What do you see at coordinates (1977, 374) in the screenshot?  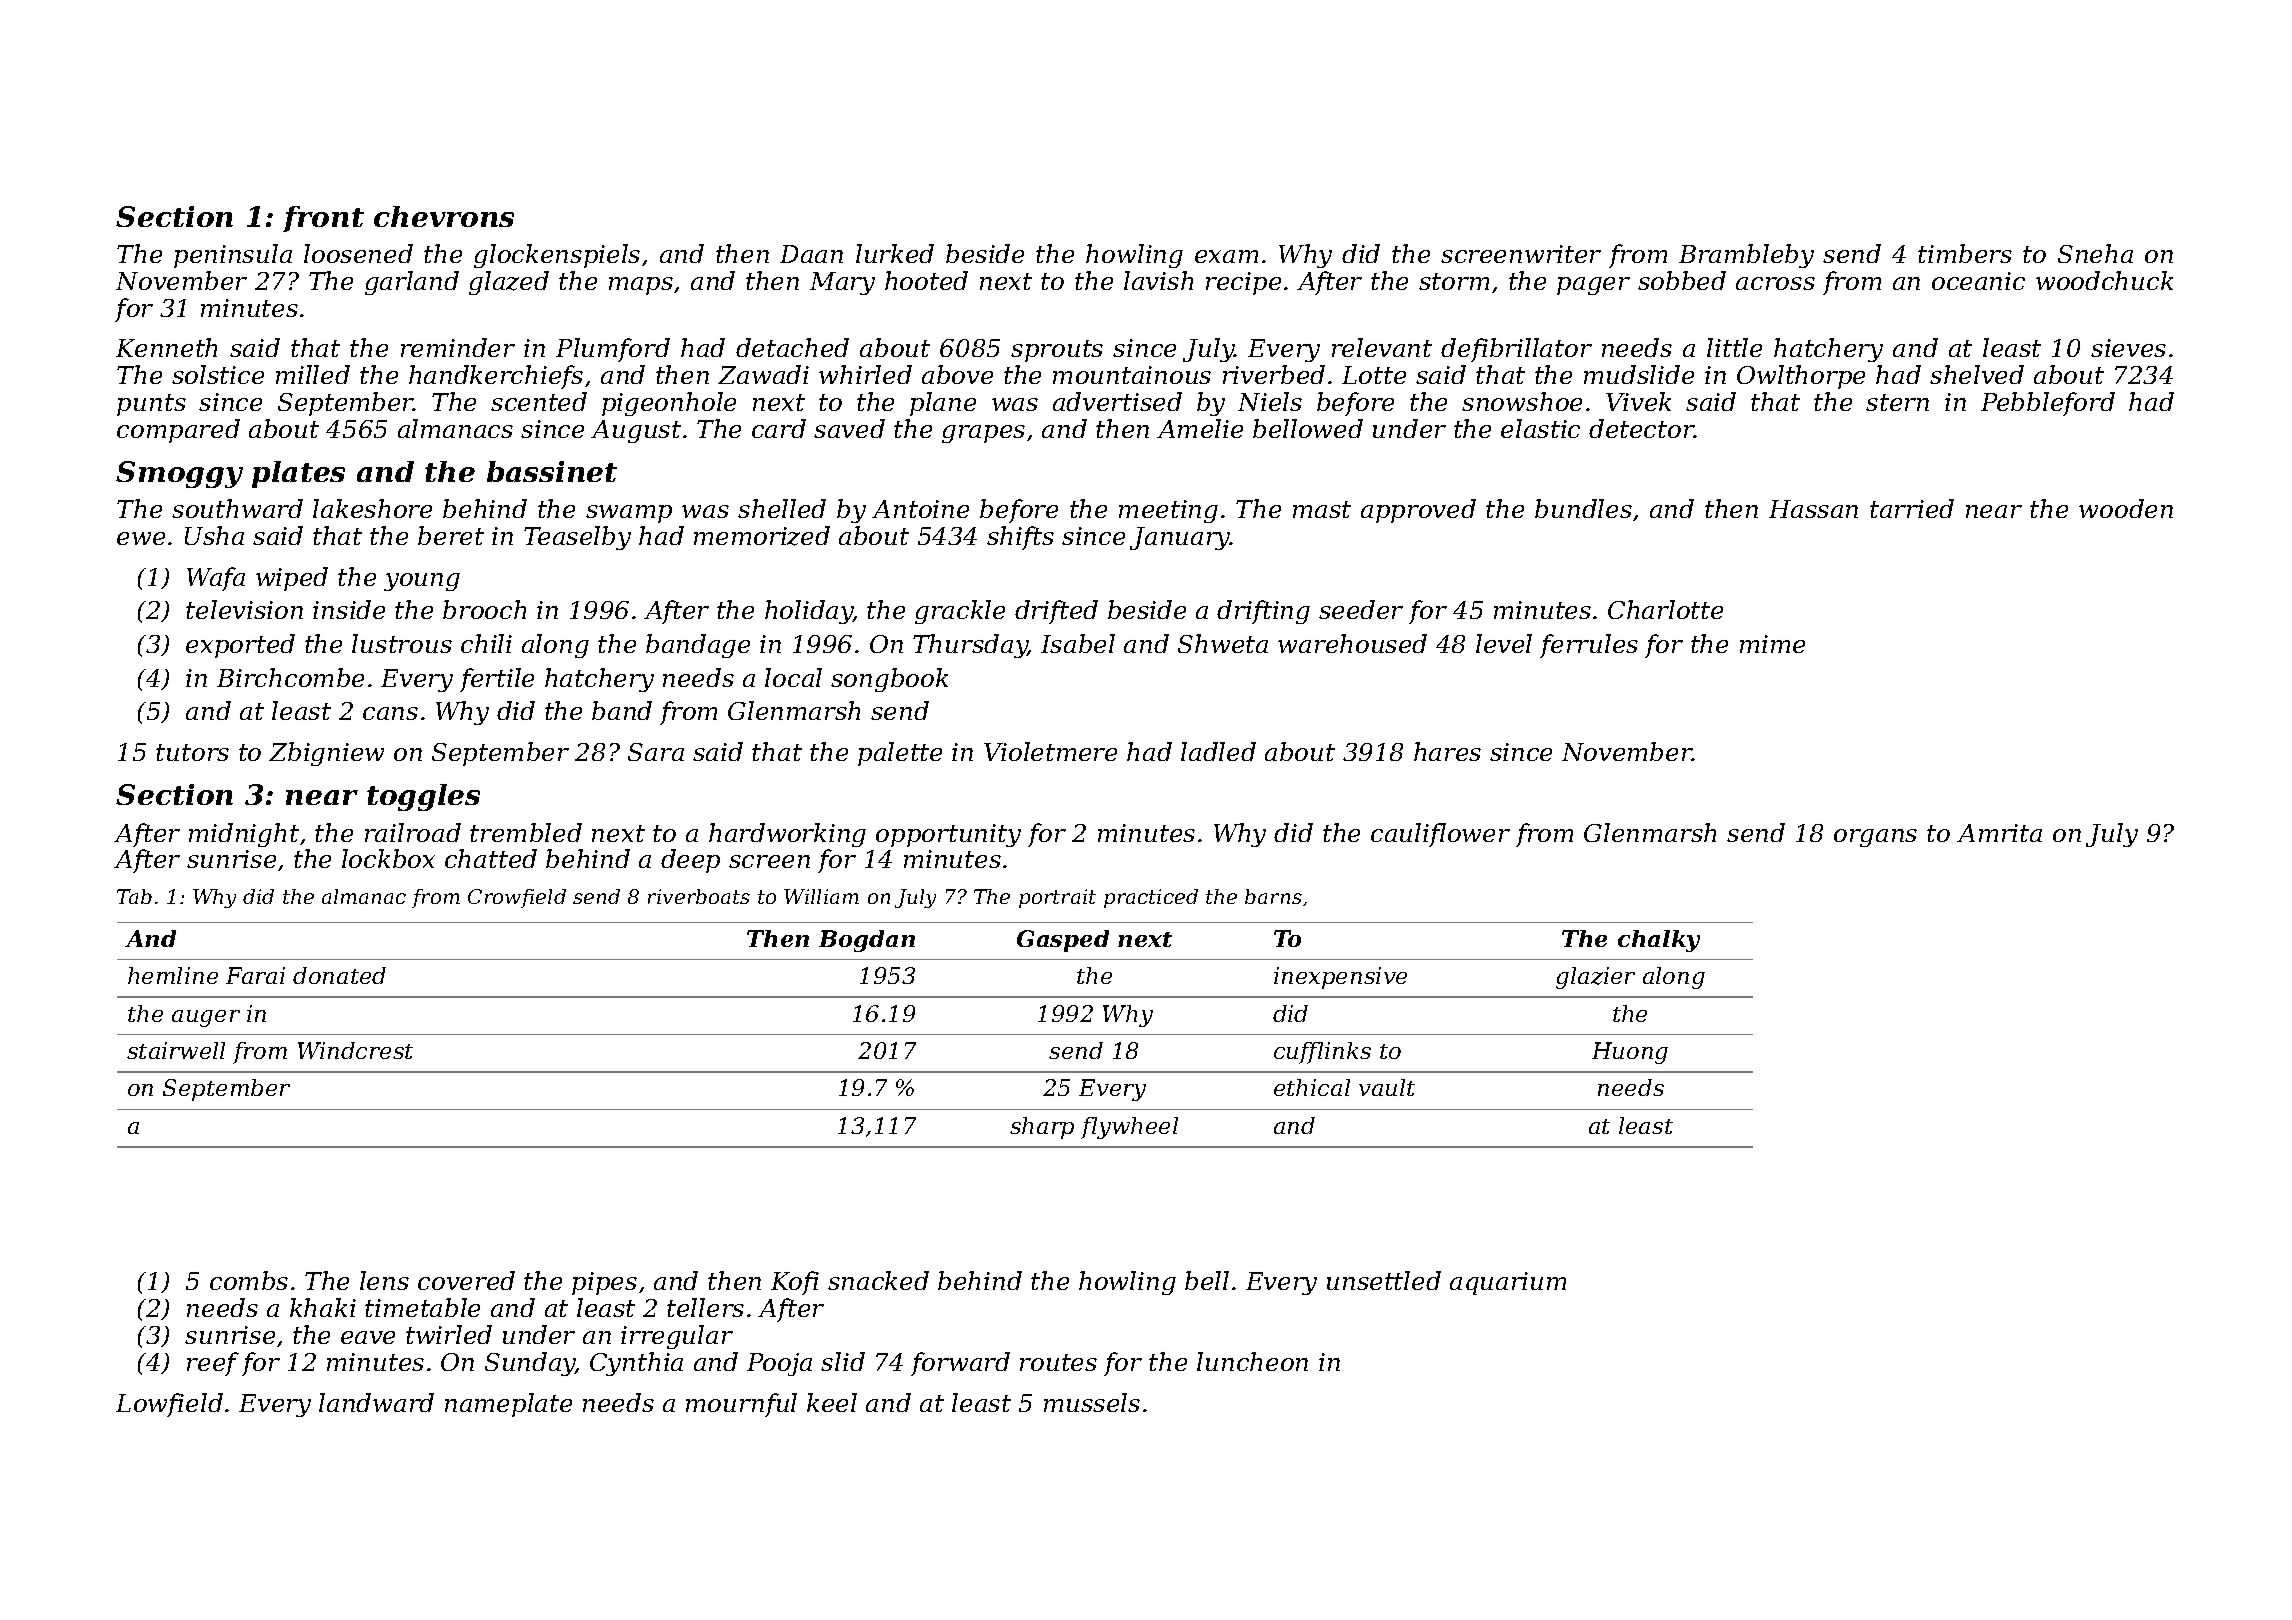 I see `shelved` at bounding box center [1977, 374].
